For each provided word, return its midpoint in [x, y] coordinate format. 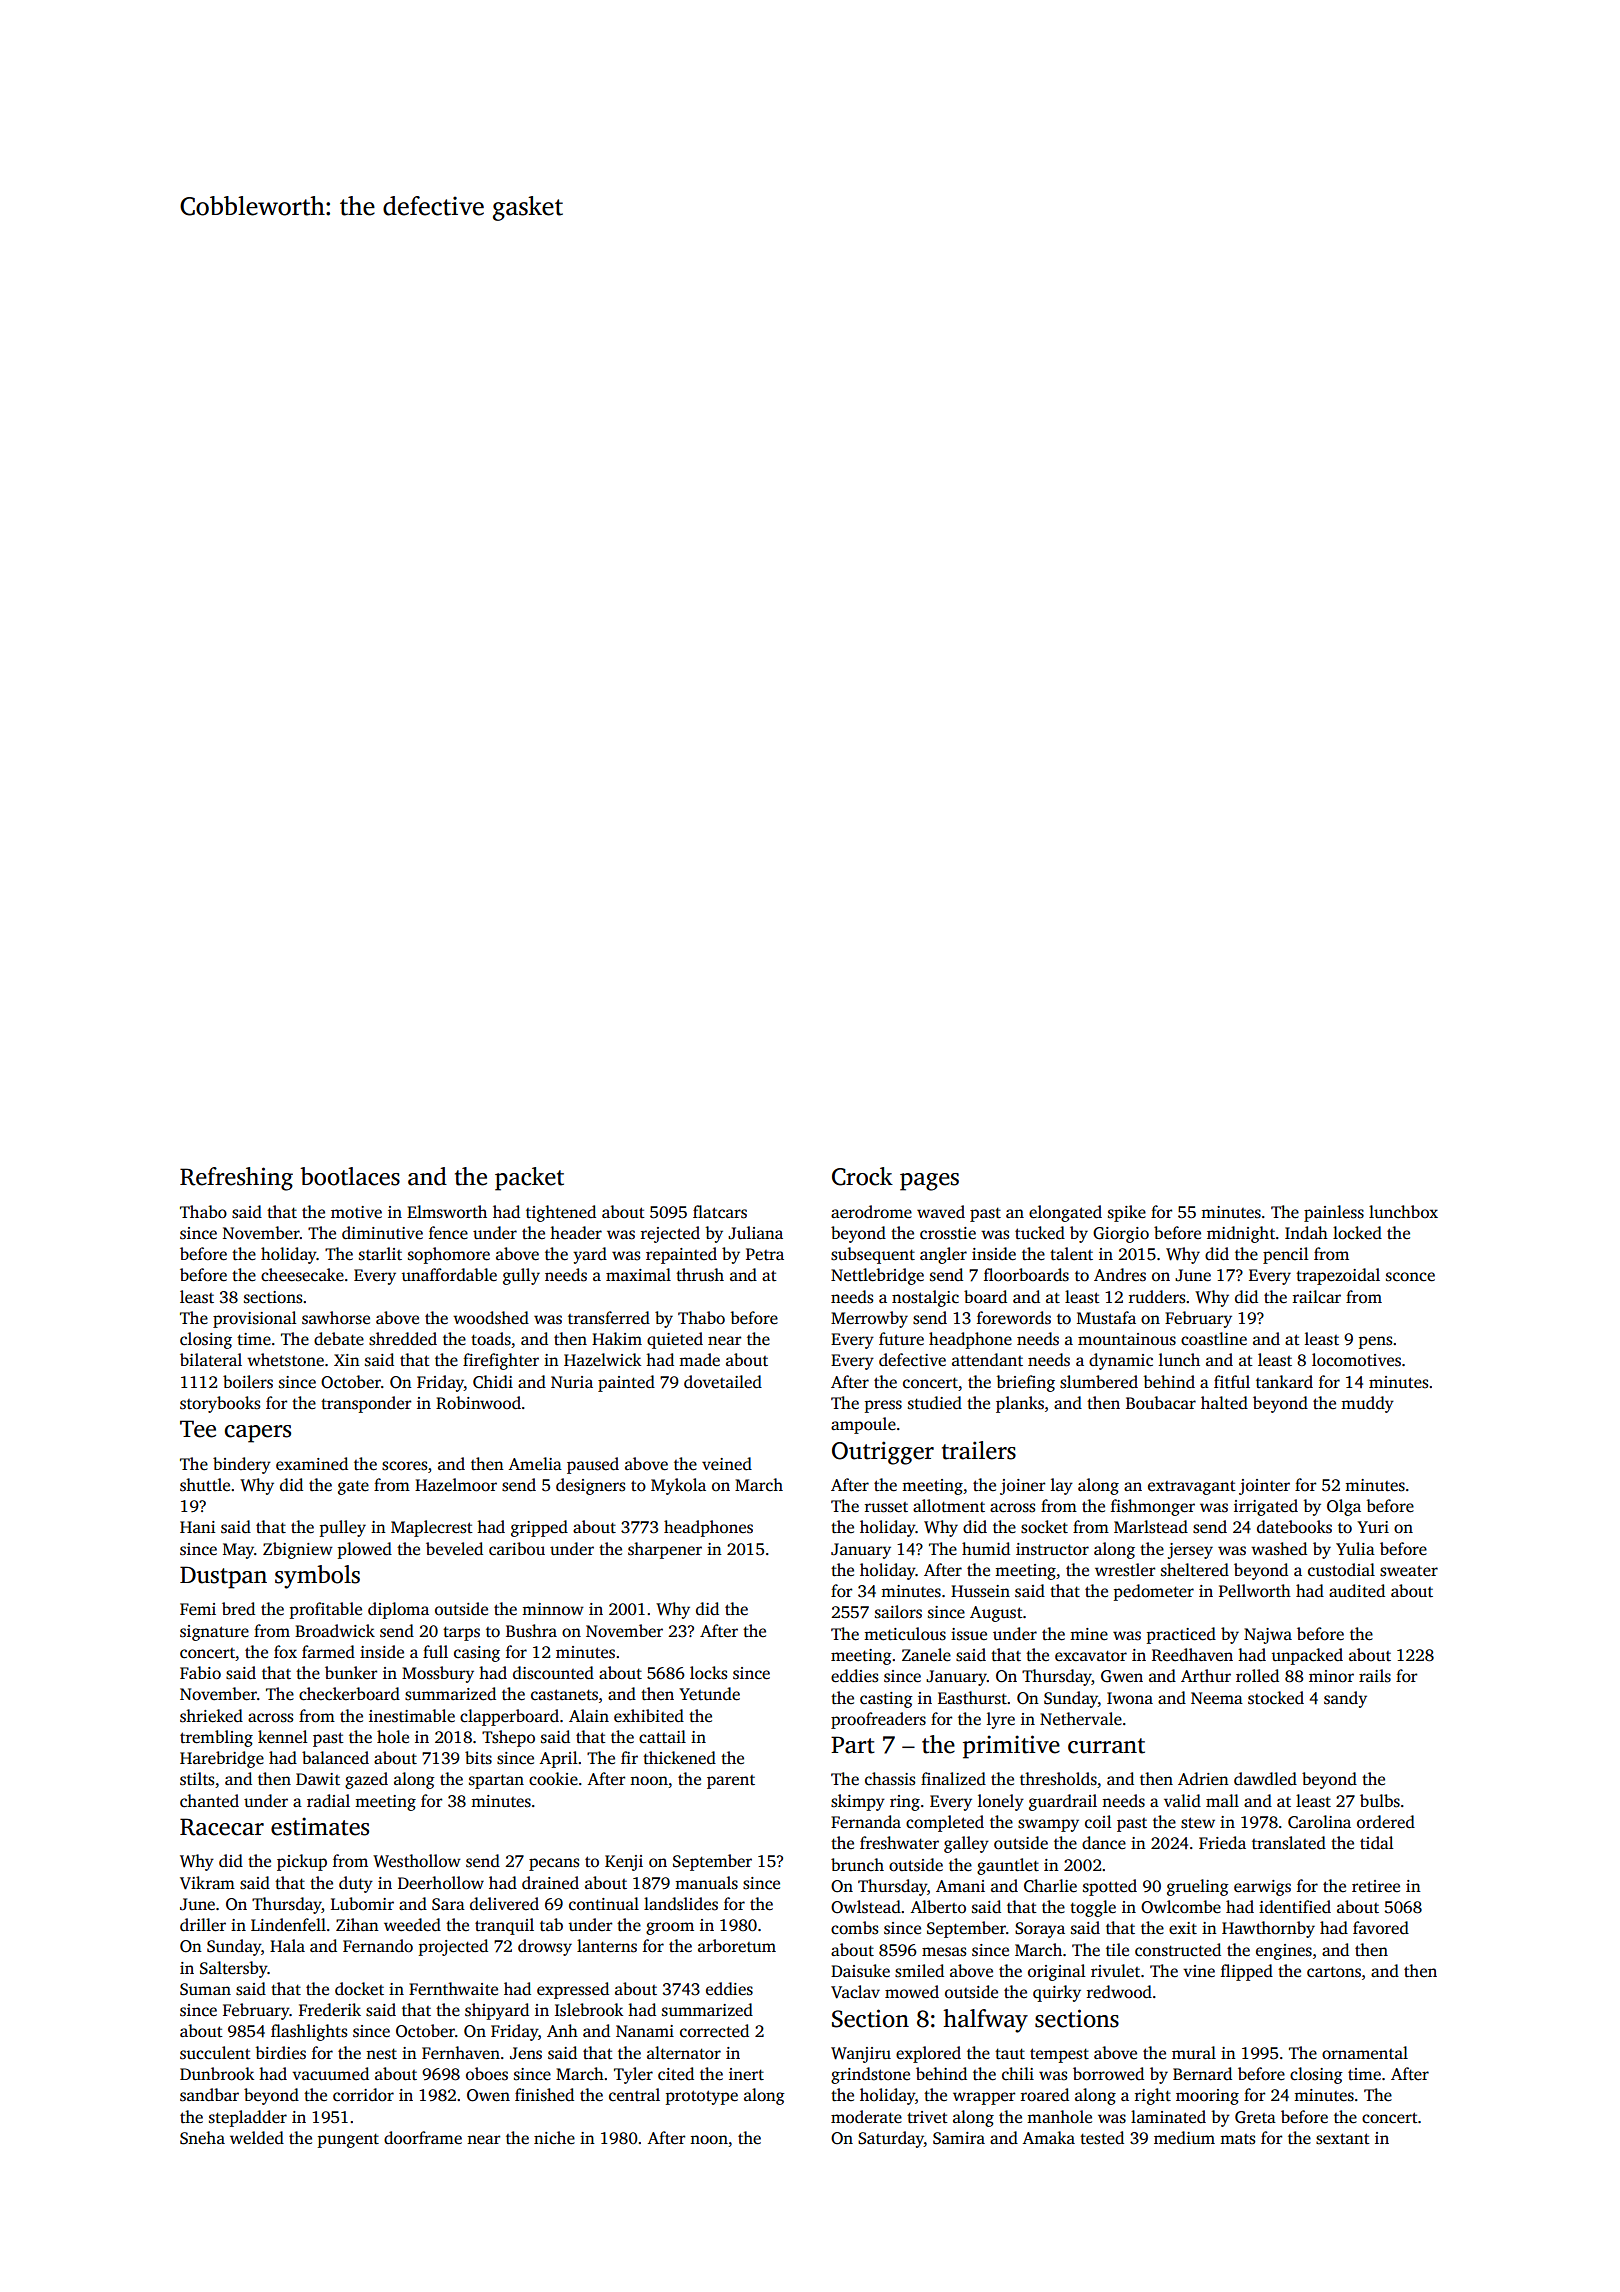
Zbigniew [298, 1550]
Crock [862, 1176]
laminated [1168, 2117]
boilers [248, 1382]
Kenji [624, 1863]
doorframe [423, 2138]
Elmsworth [447, 1212]
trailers [979, 1450]
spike [1127, 1213]
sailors [898, 1612]
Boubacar [1161, 1403]
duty [356, 1884]
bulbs [1380, 1801]
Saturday [891, 2139]
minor [1331, 1676]
